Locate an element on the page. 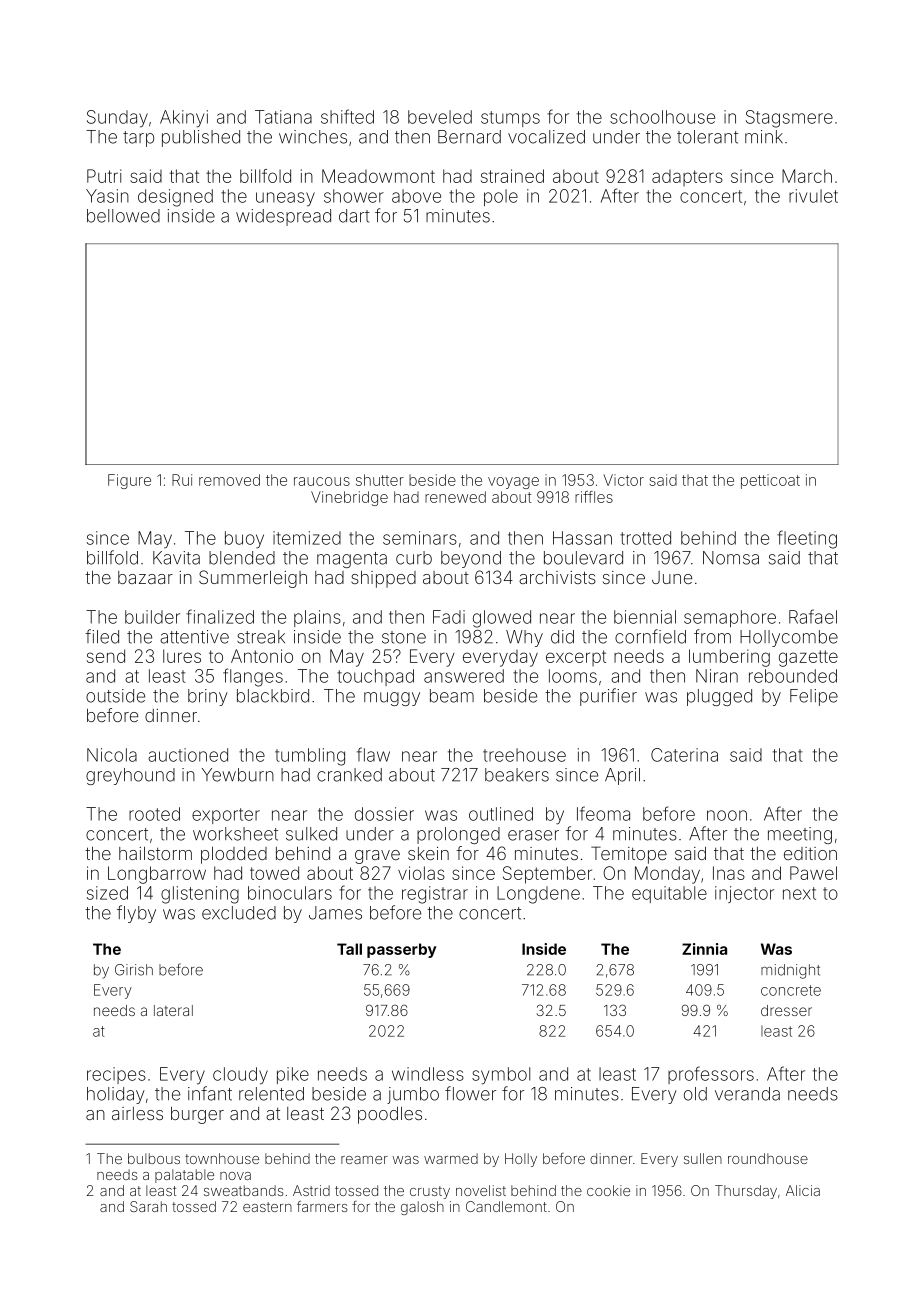 The height and width of the document is (1308, 924). Tall is located at coordinates (349, 949).
